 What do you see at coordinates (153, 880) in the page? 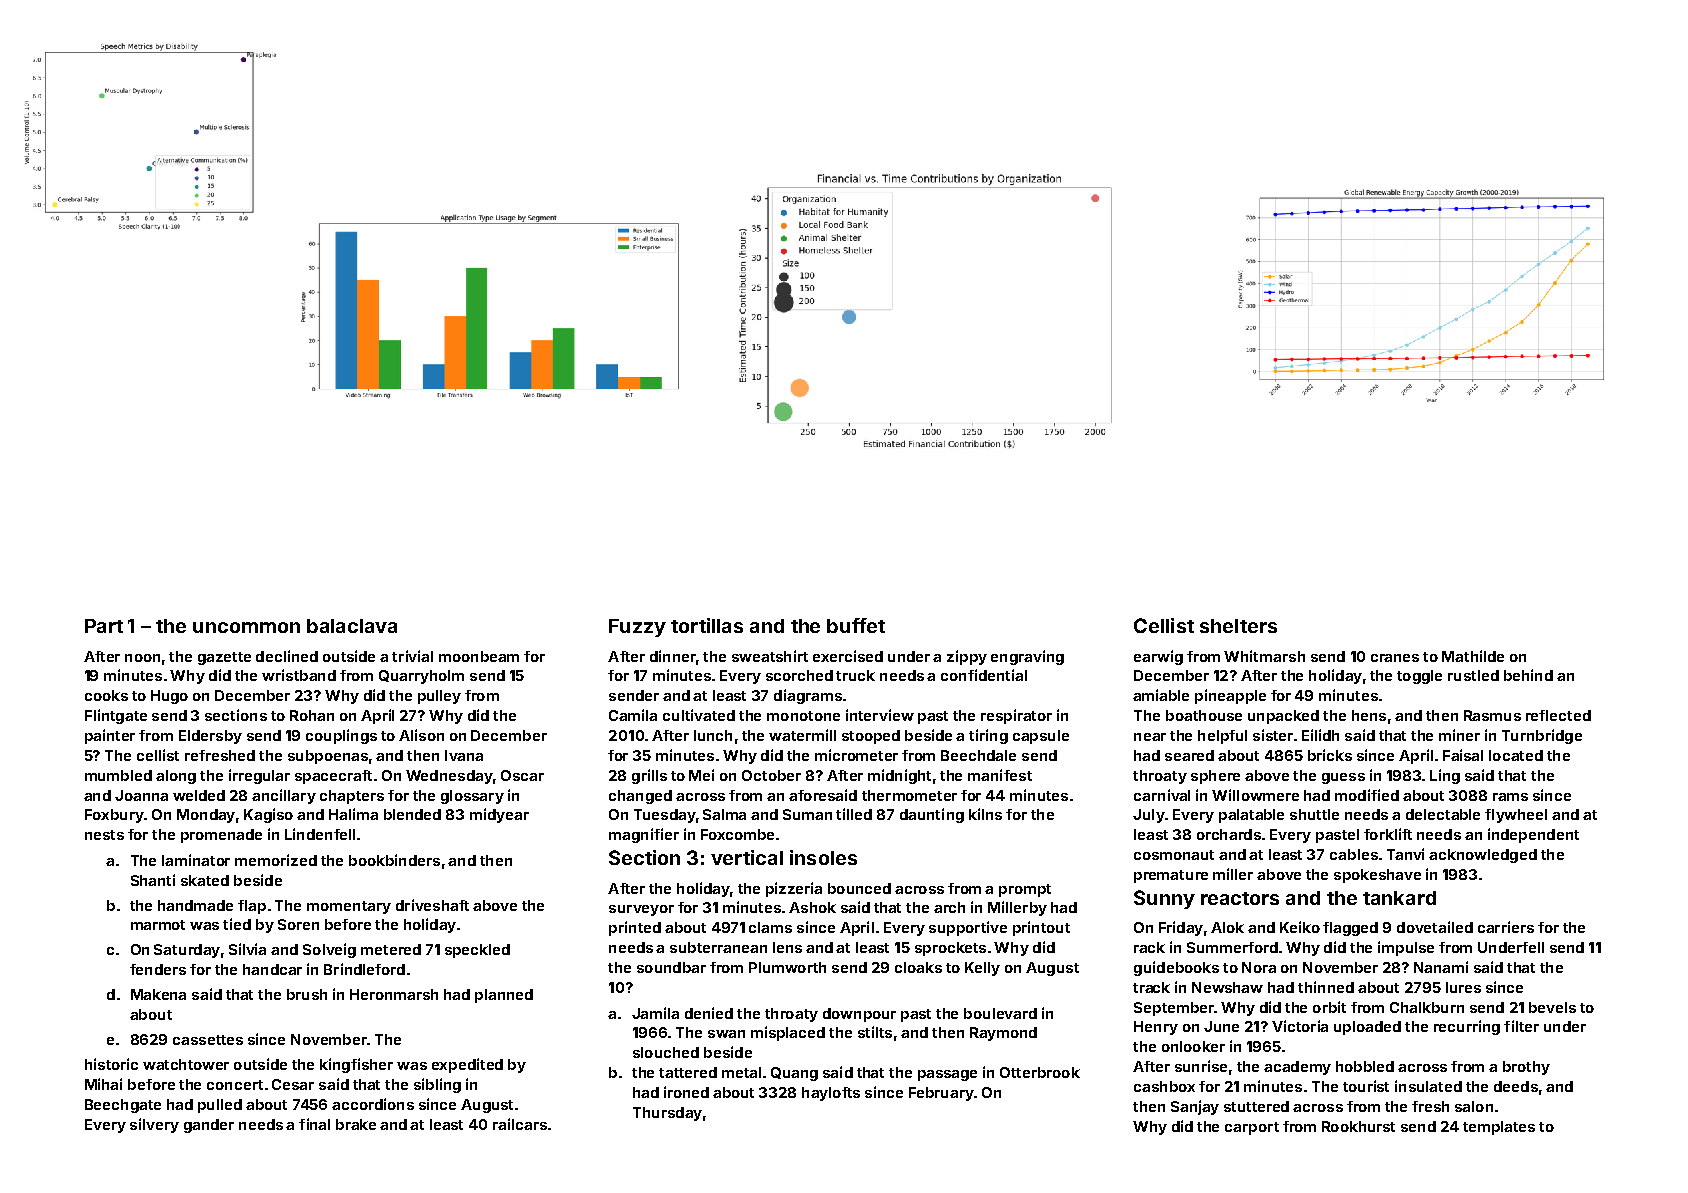
I see `Shanti` at bounding box center [153, 880].
